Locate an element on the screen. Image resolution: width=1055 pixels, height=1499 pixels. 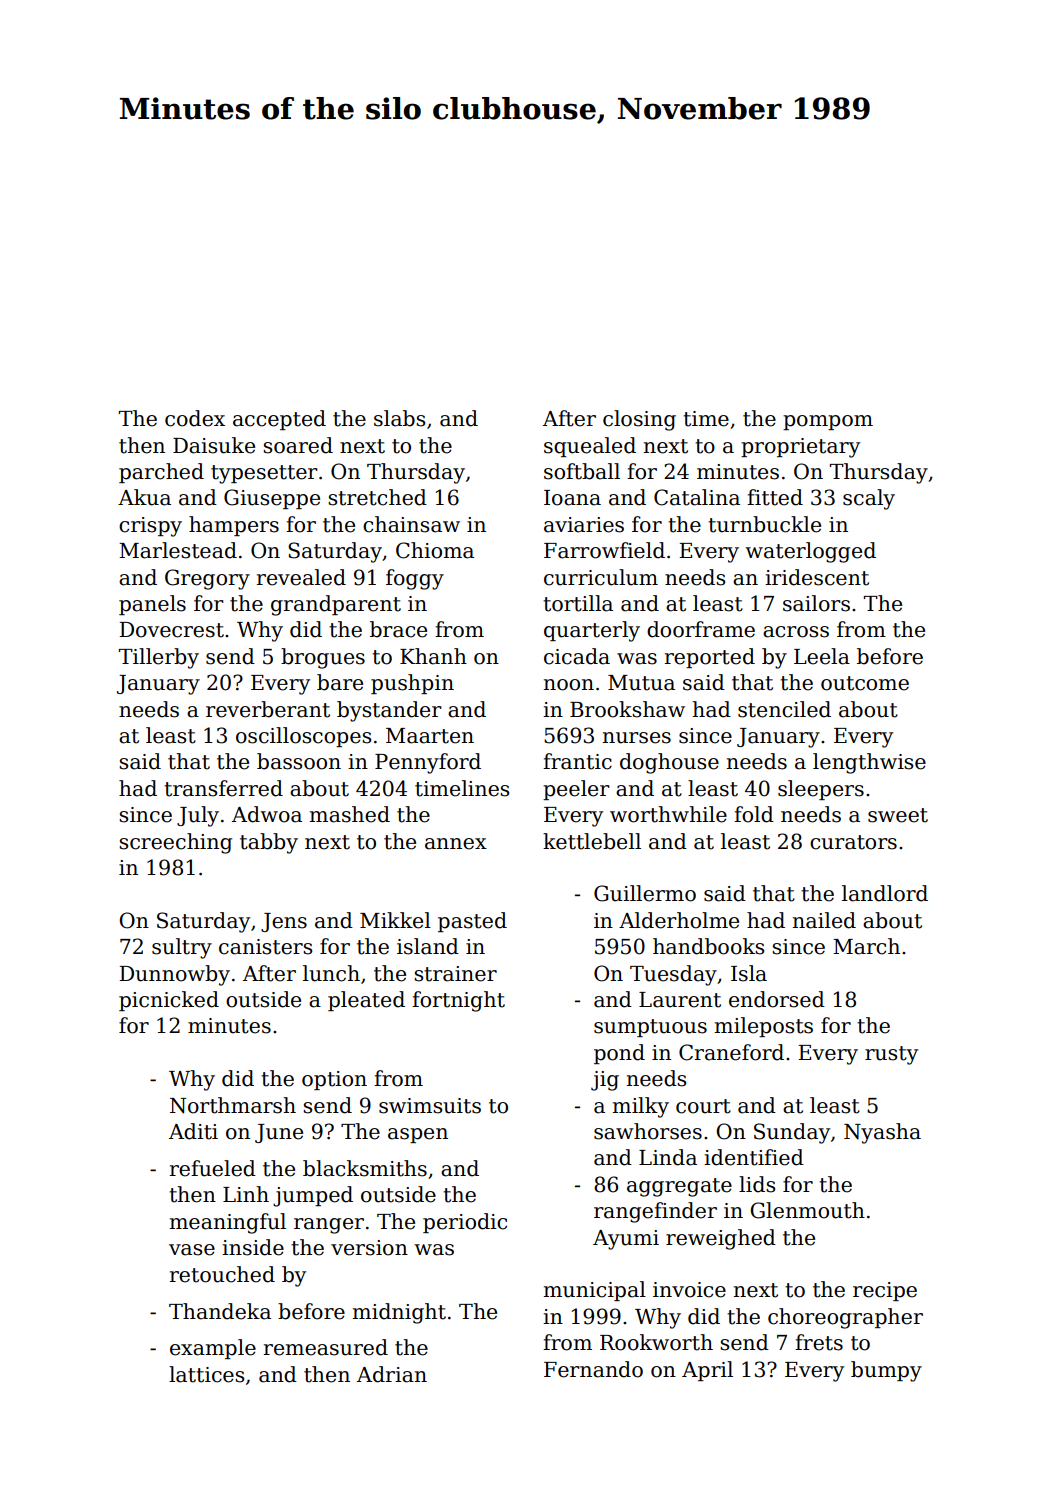
sawhorses is located at coordinates (648, 1131).
